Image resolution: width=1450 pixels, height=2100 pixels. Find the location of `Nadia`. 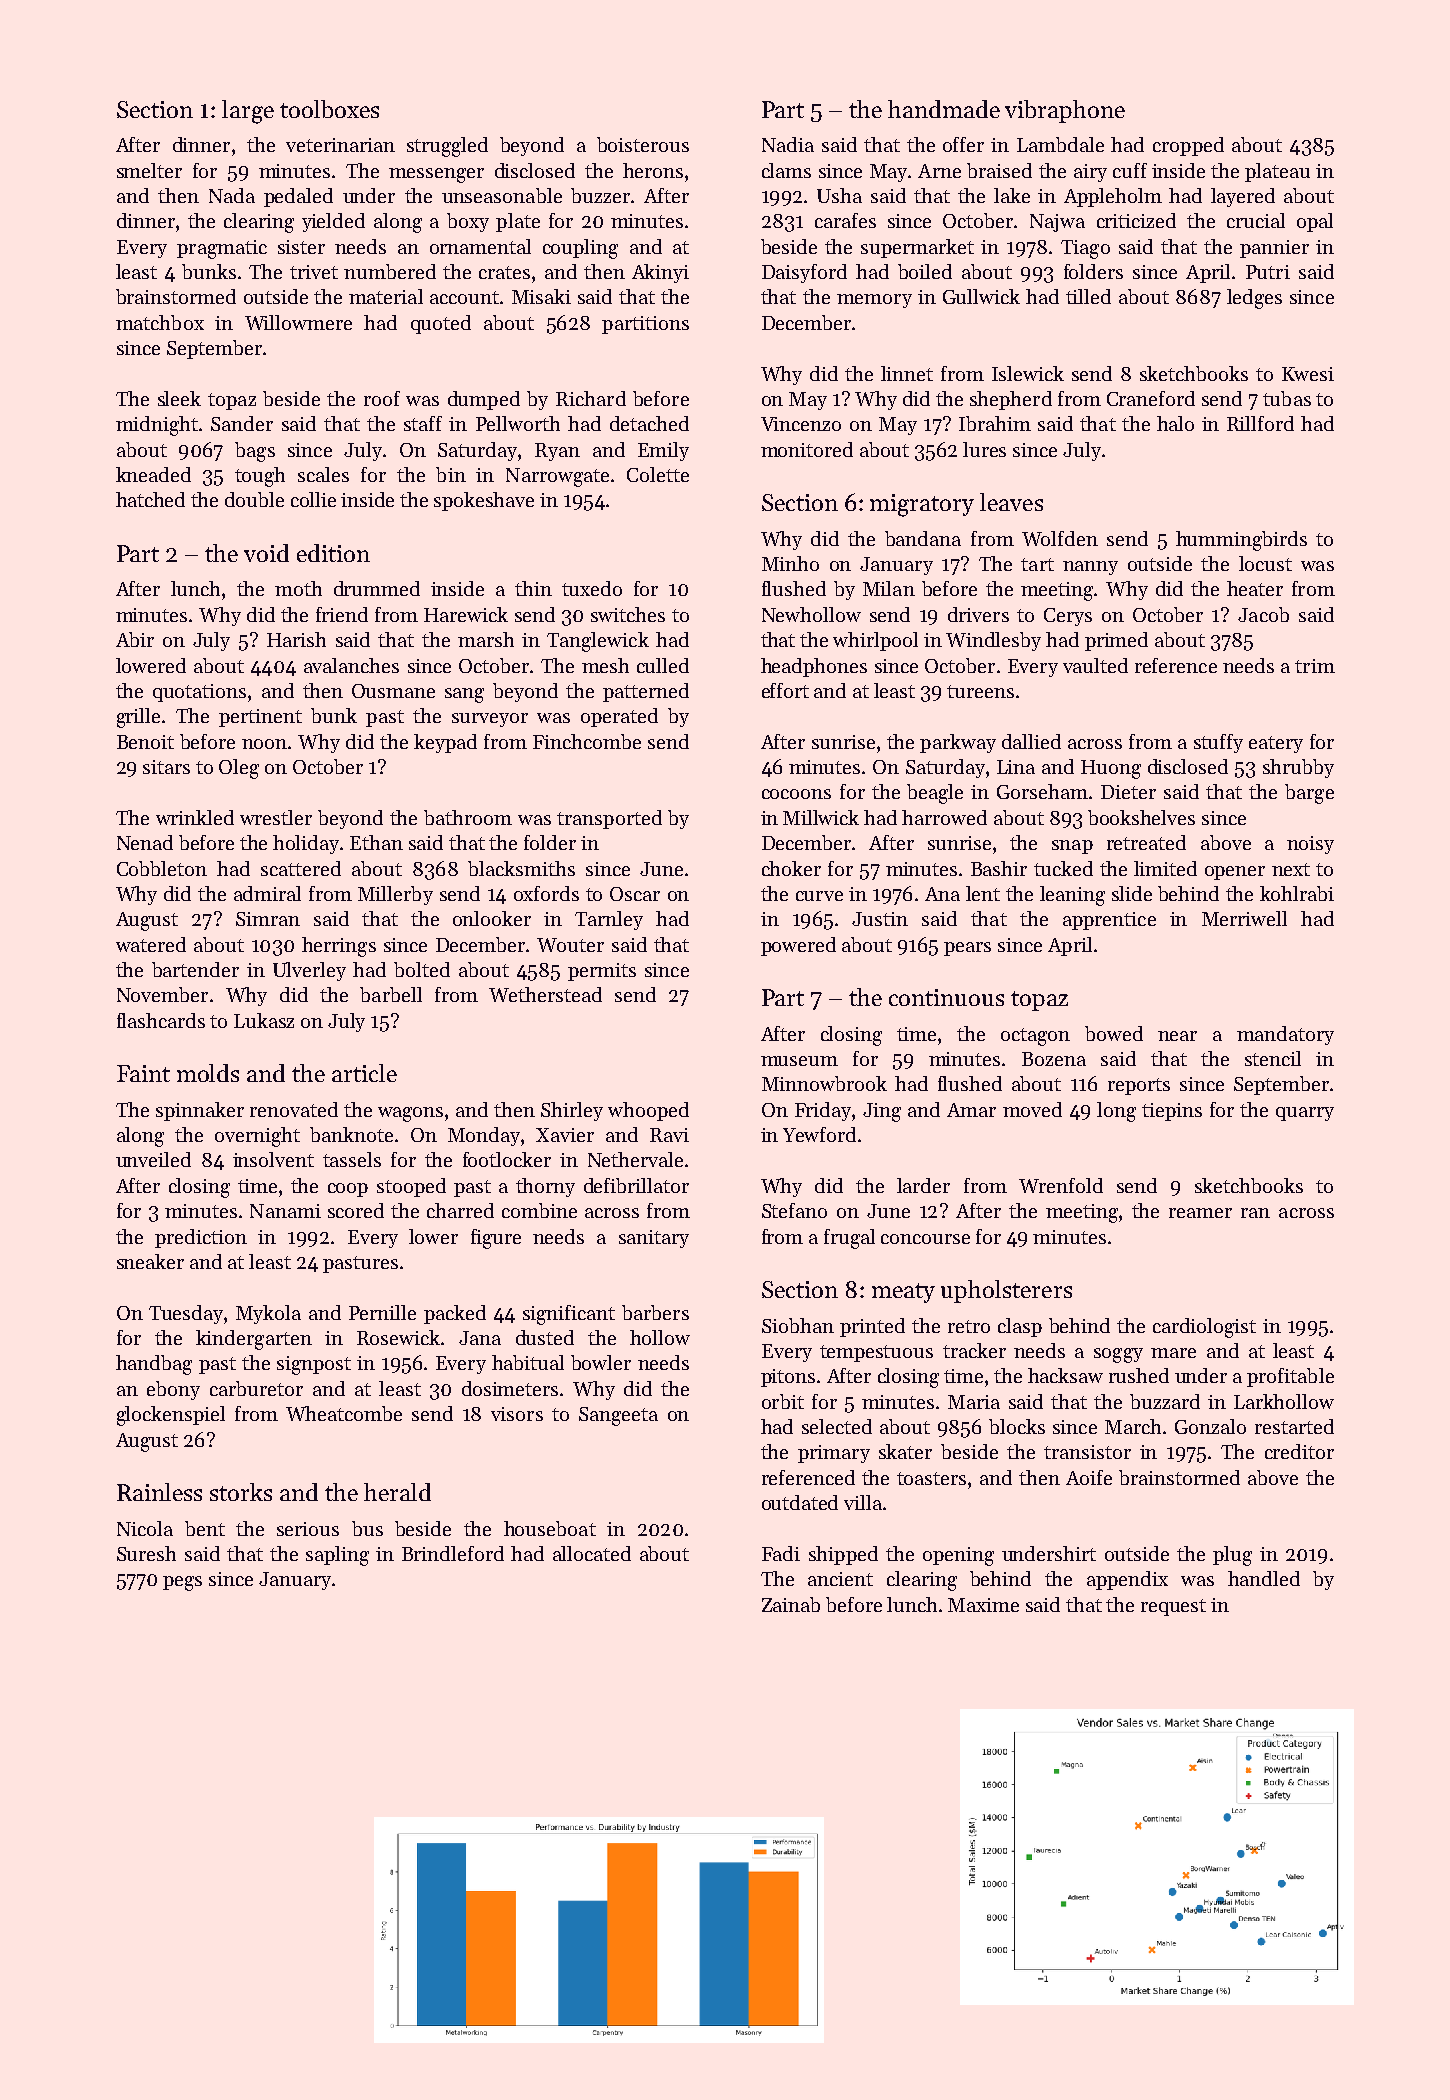

Nadia is located at coordinates (788, 144).
